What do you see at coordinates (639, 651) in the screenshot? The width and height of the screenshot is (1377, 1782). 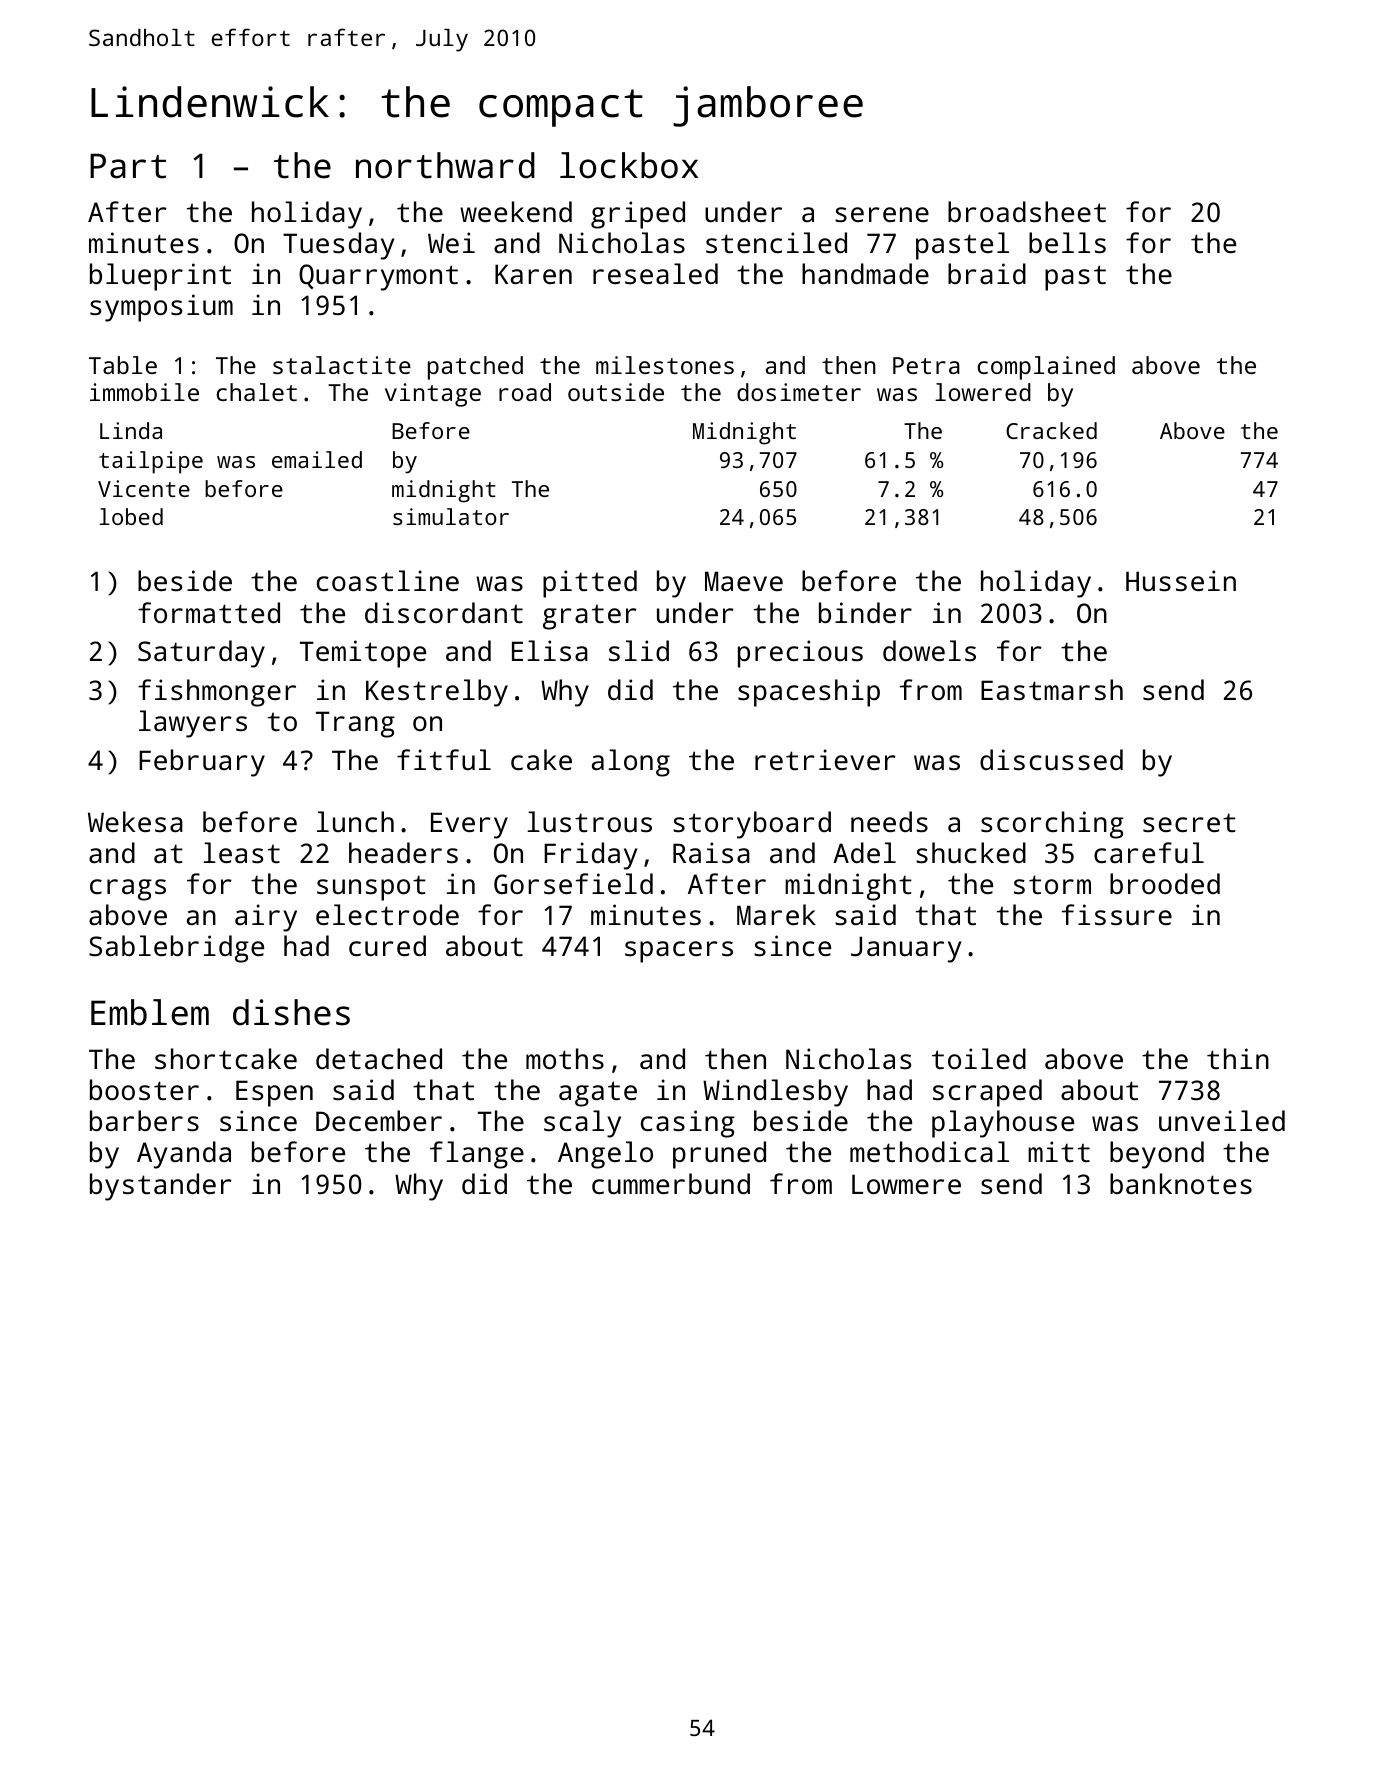 I see `slid` at bounding box center [639, 651].
